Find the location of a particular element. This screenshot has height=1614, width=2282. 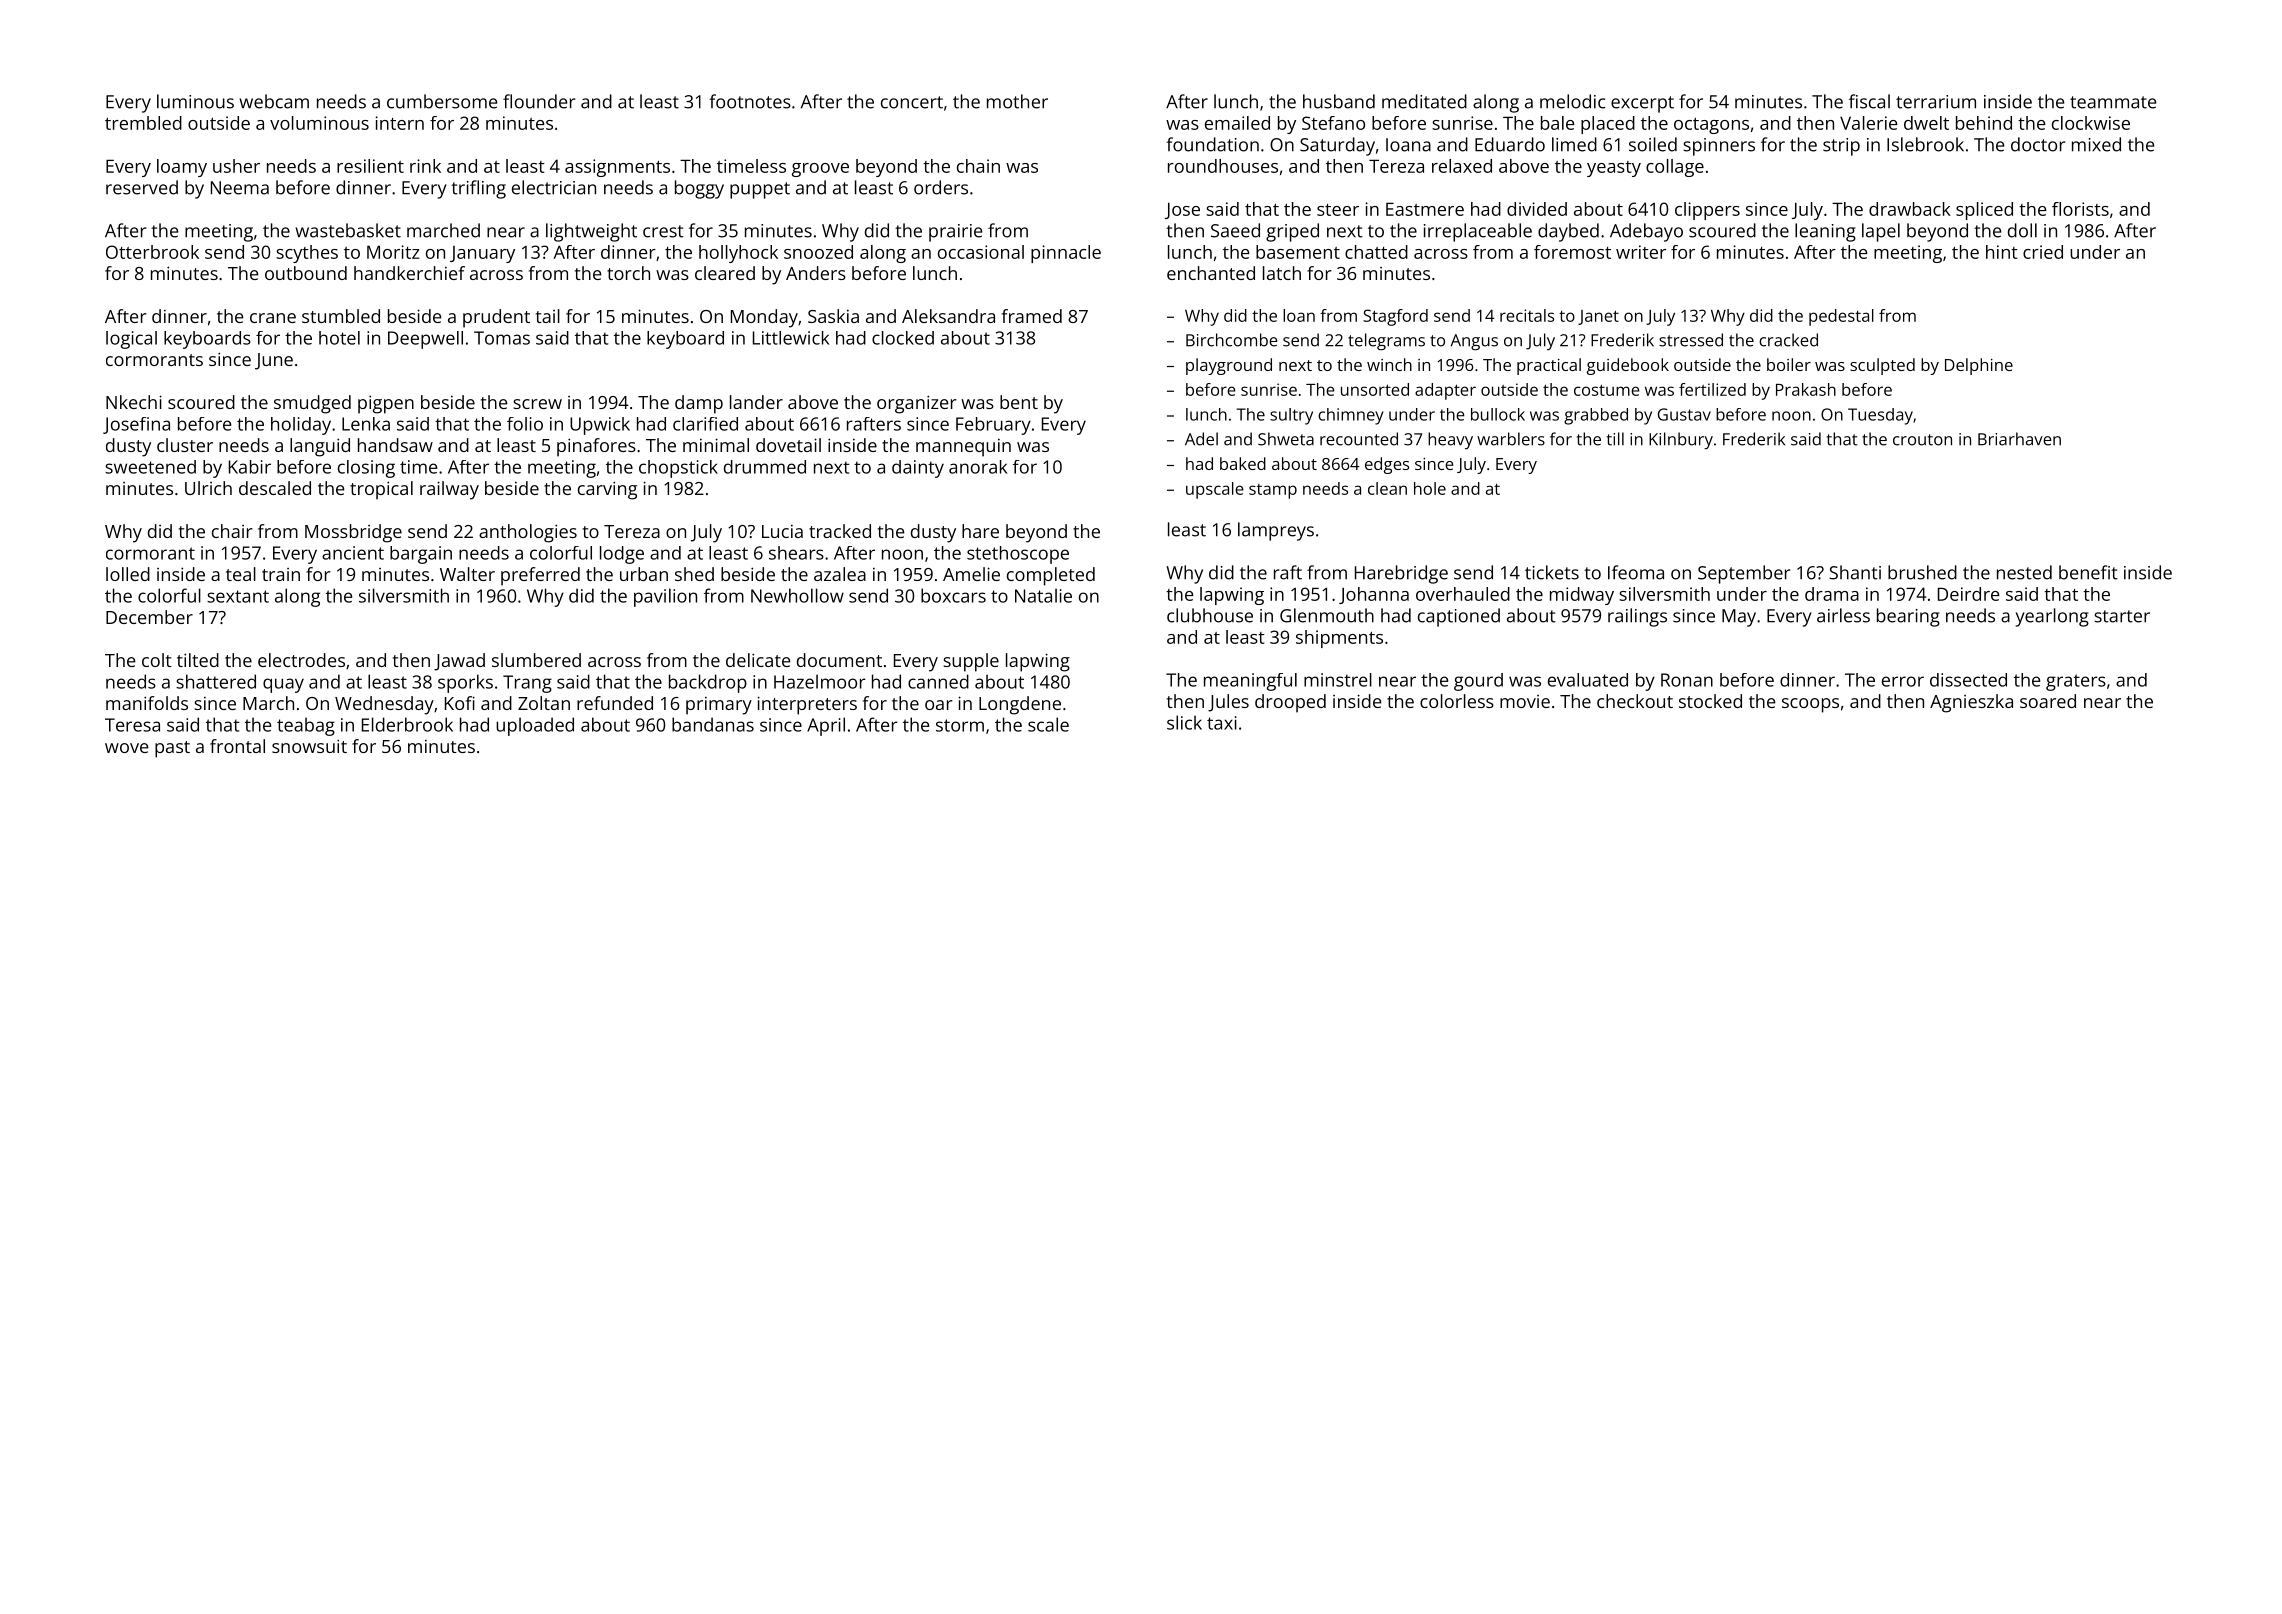

playground is located at coordinates (1229, 366).
